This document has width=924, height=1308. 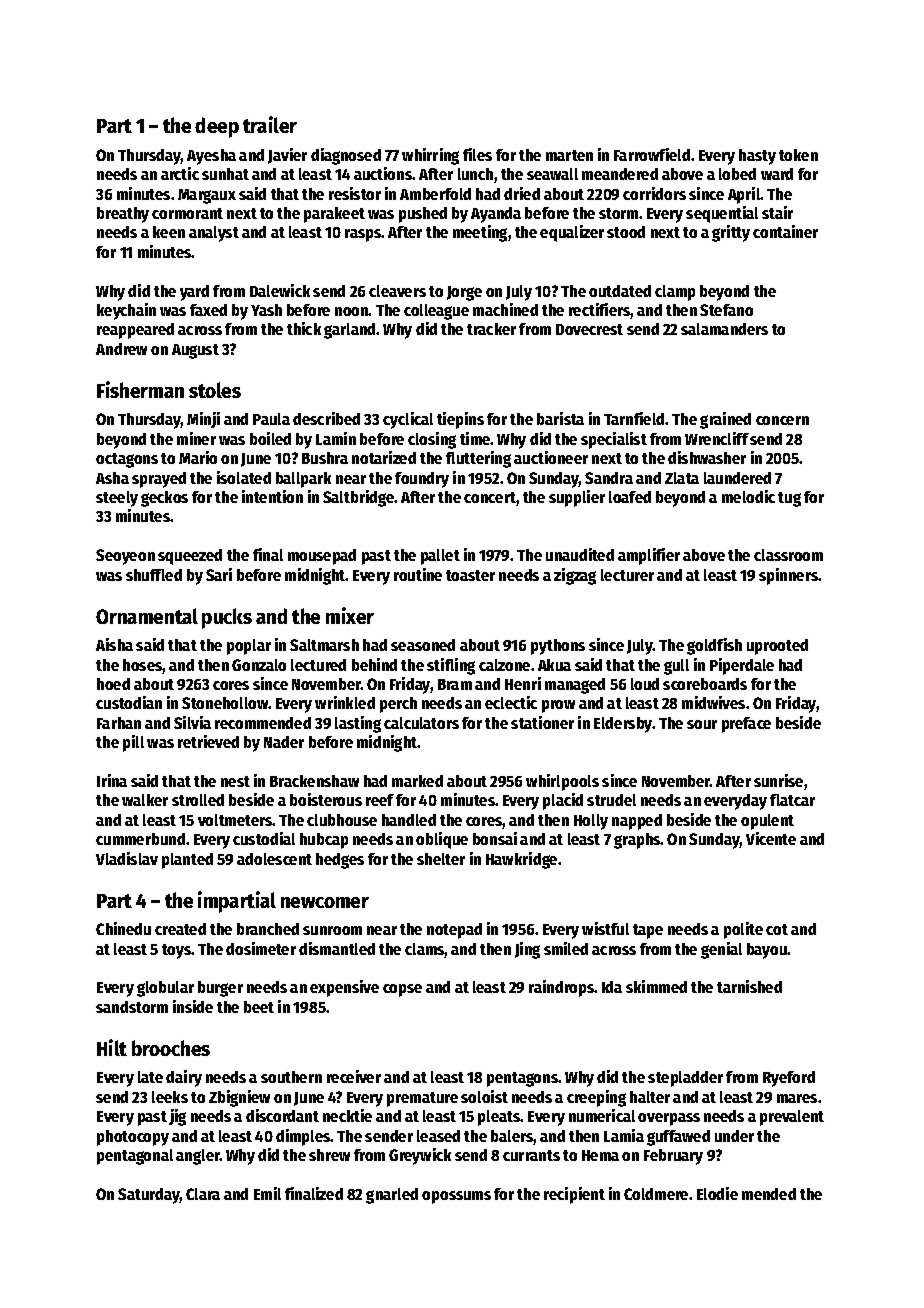 What do you see at coordinates (789, 499) in the document?
I see `tug` at bounding box center [789, 499].
